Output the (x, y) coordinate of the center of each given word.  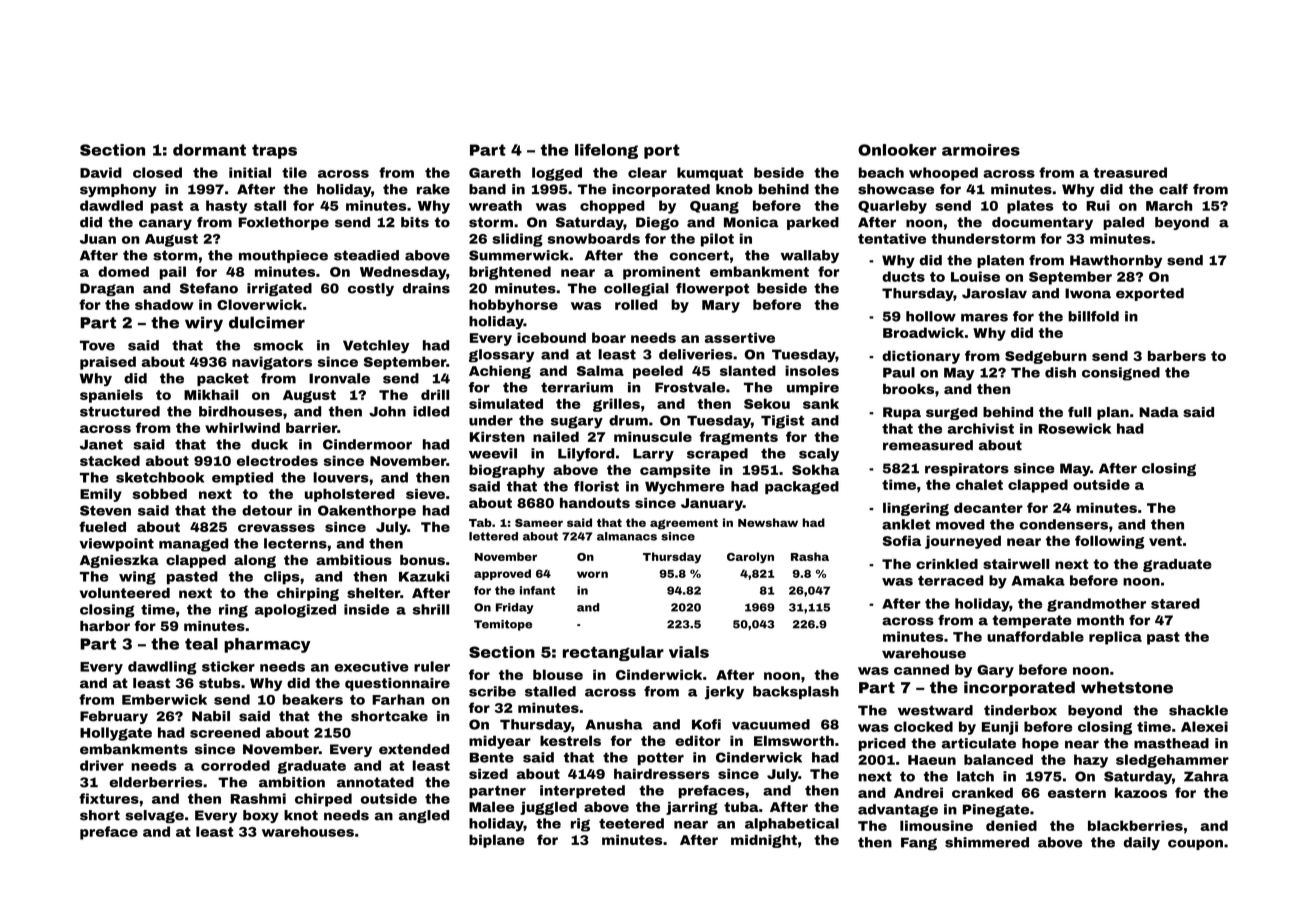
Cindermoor (367, 444)
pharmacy (267, 645)
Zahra (1206, 776)
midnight (764, 841)
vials (689, 652)
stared (1175, 603)
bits (415, 222)
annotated (375, 782)
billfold (1093, 316)
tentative (892, 238)
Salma (600, 370)
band (487, 189)
